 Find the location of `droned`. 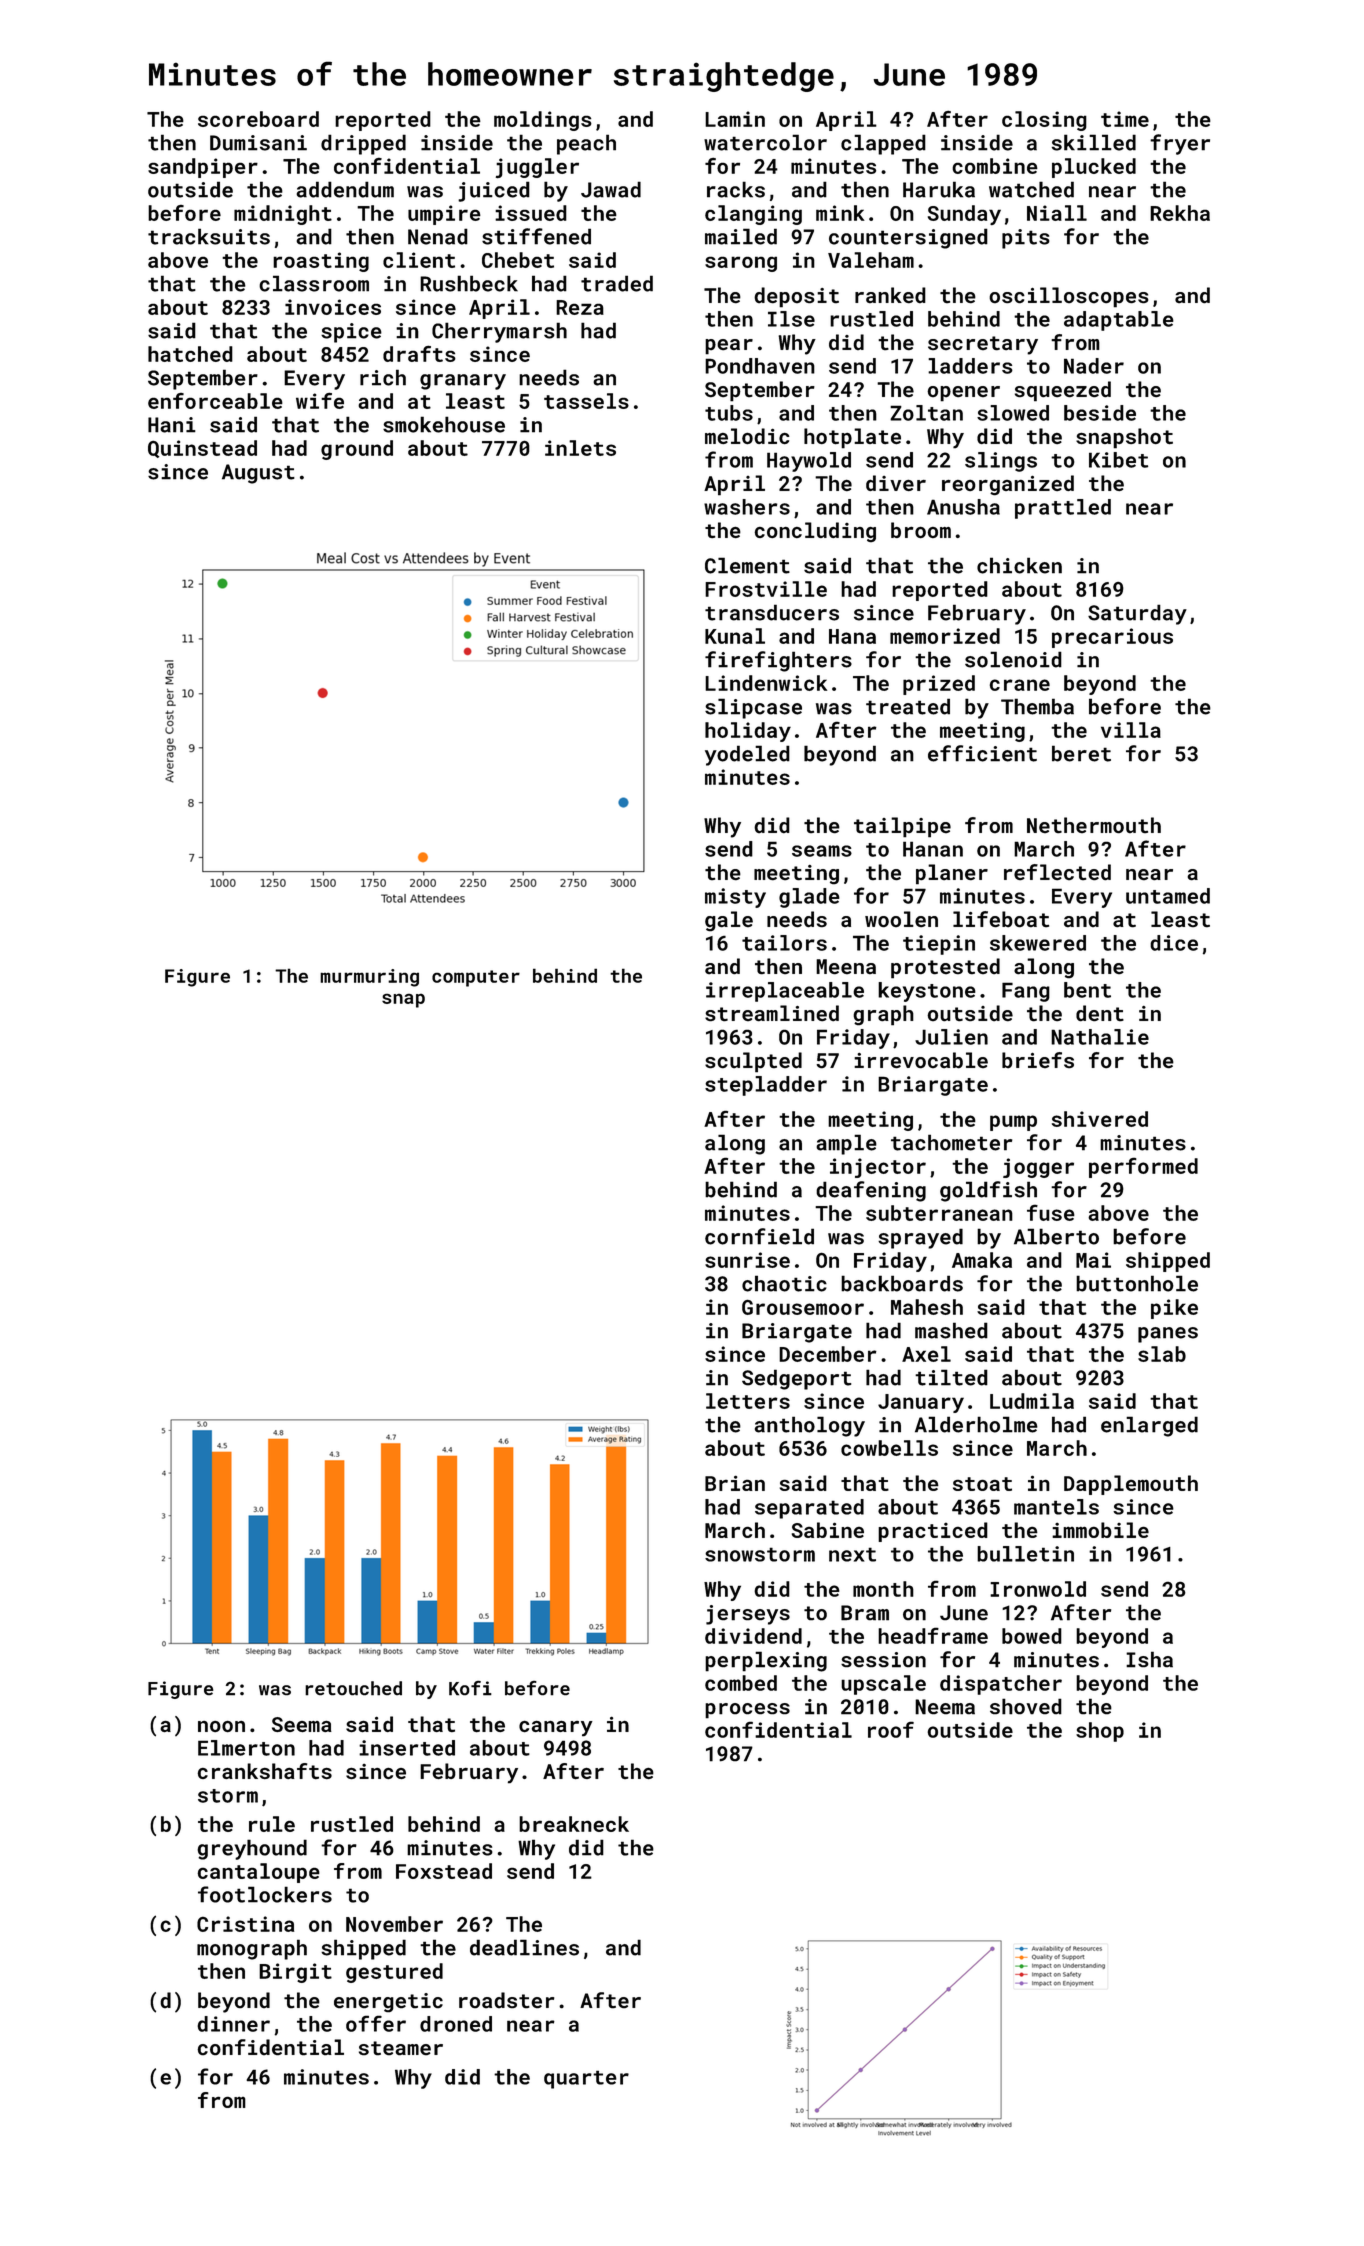

droned is located at coordinates (456, 2024).
